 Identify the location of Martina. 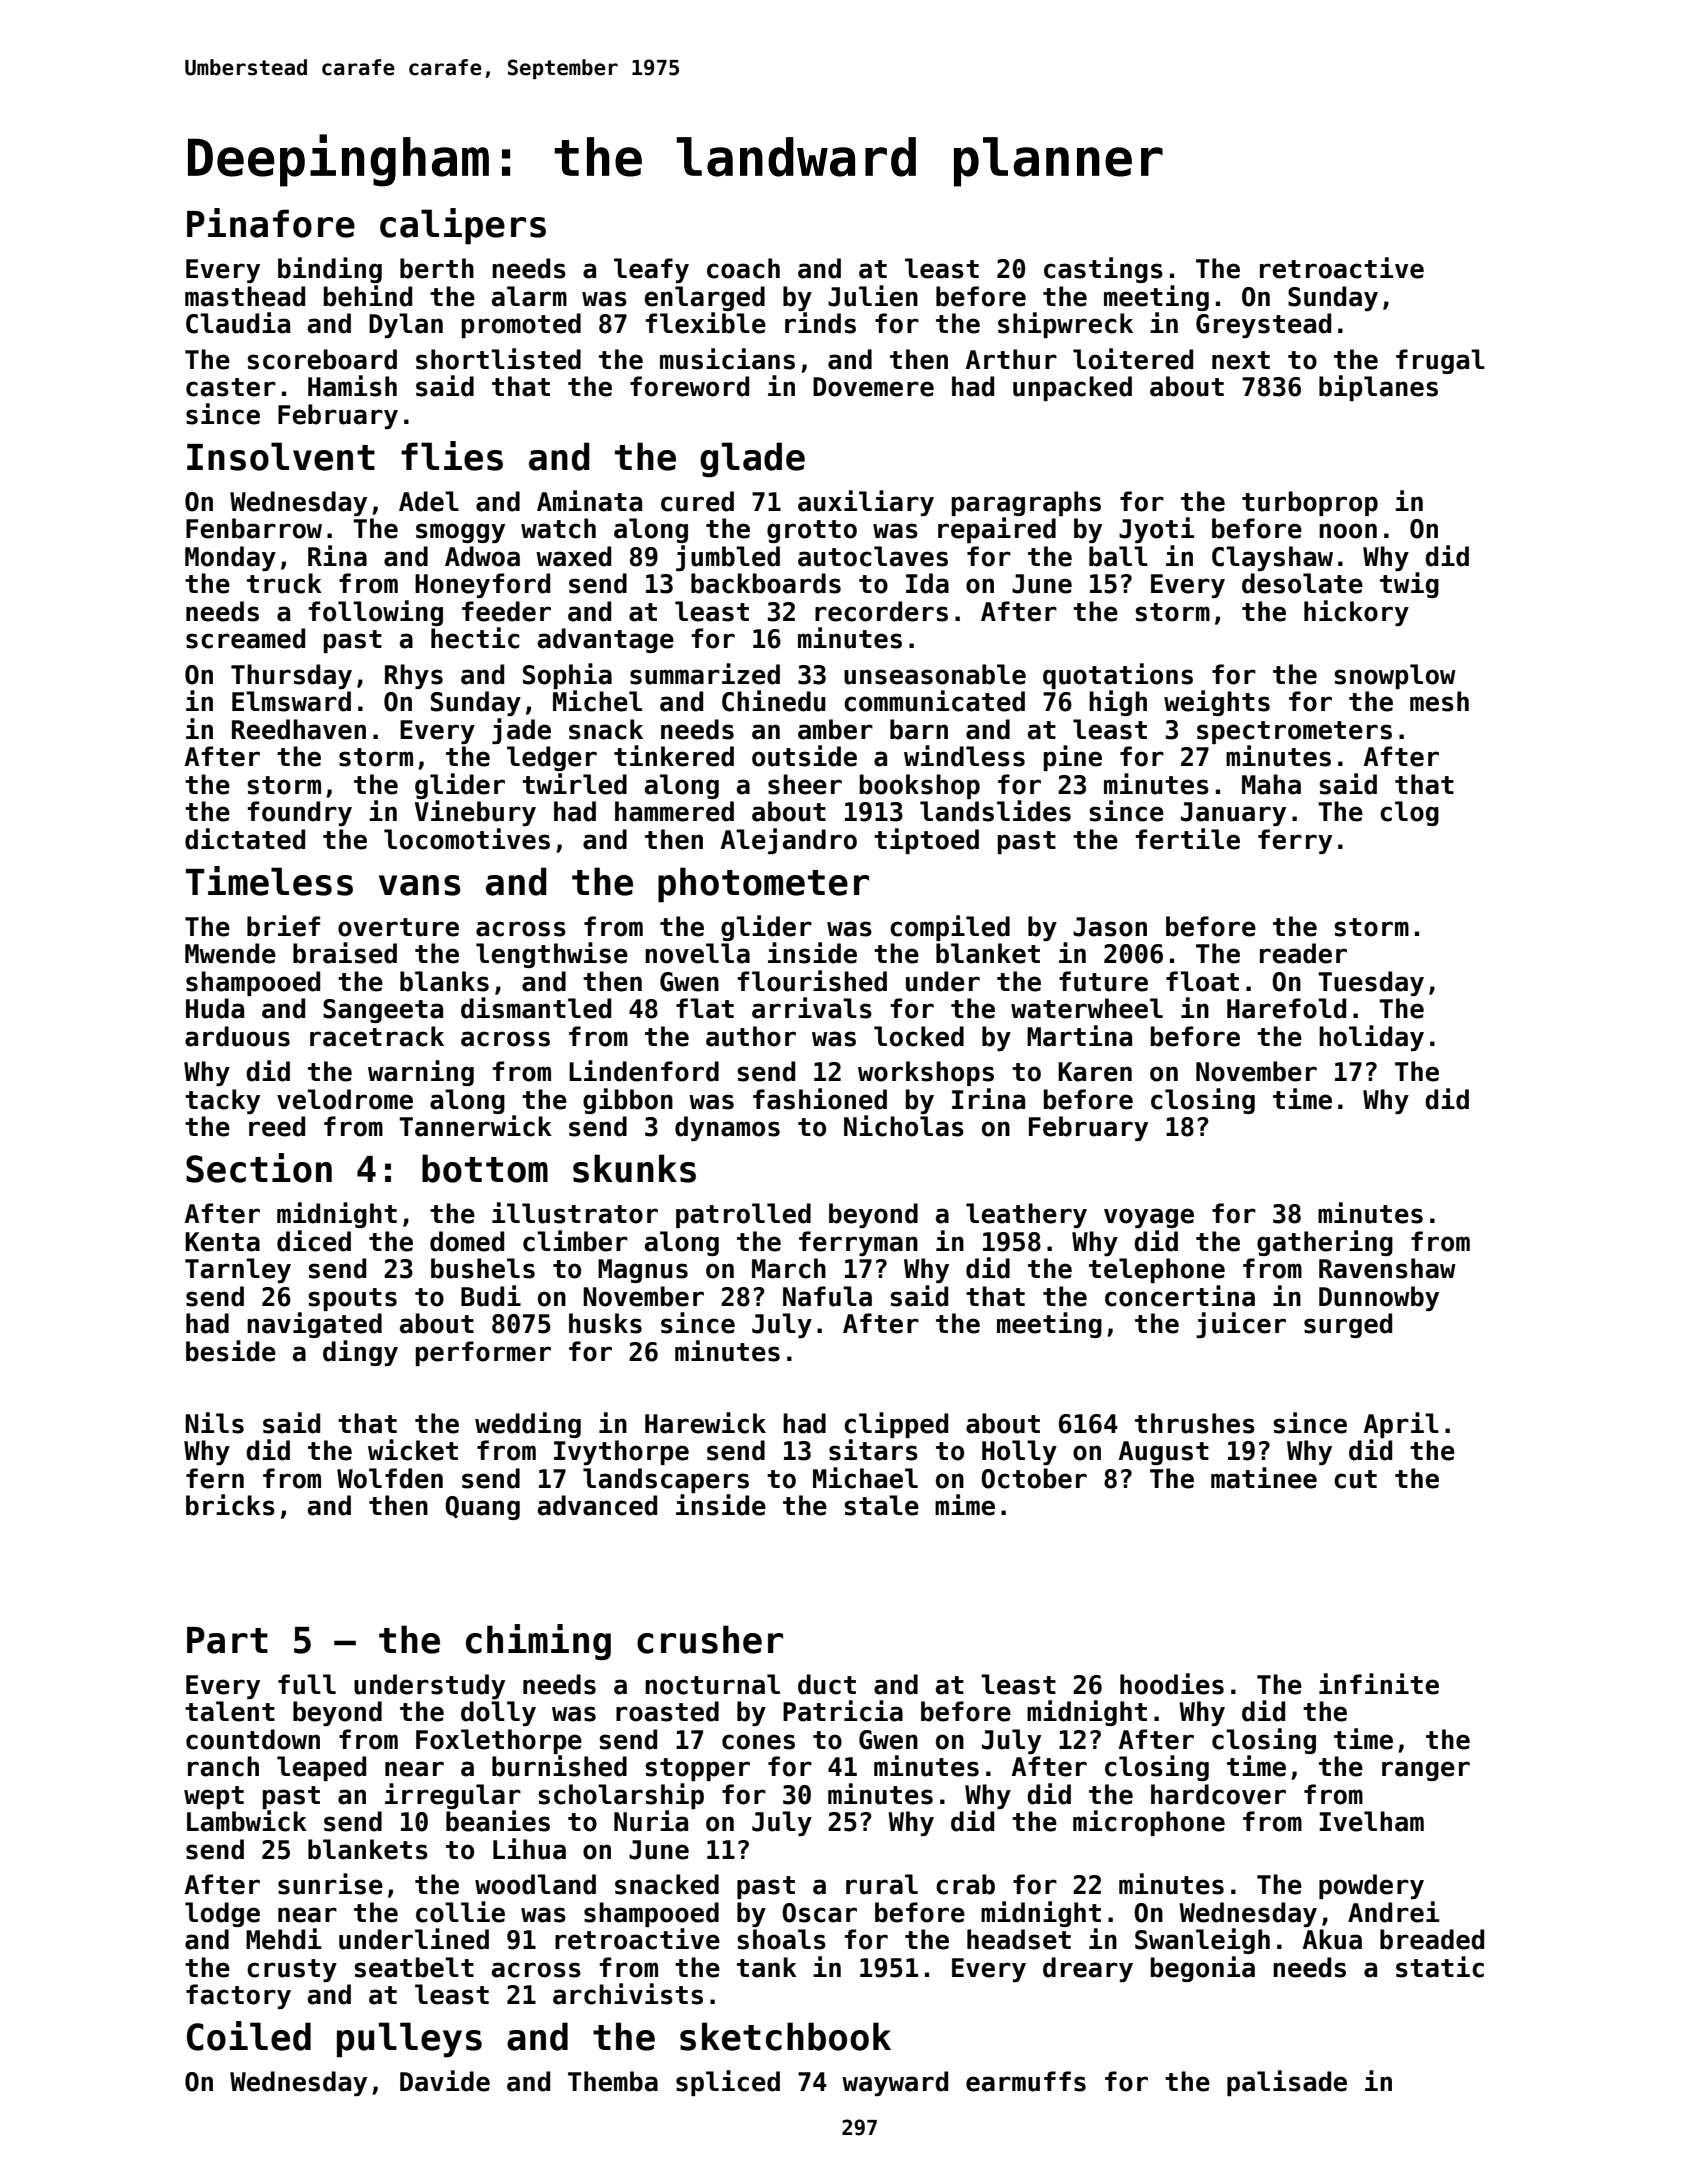
(1079, 1036).
